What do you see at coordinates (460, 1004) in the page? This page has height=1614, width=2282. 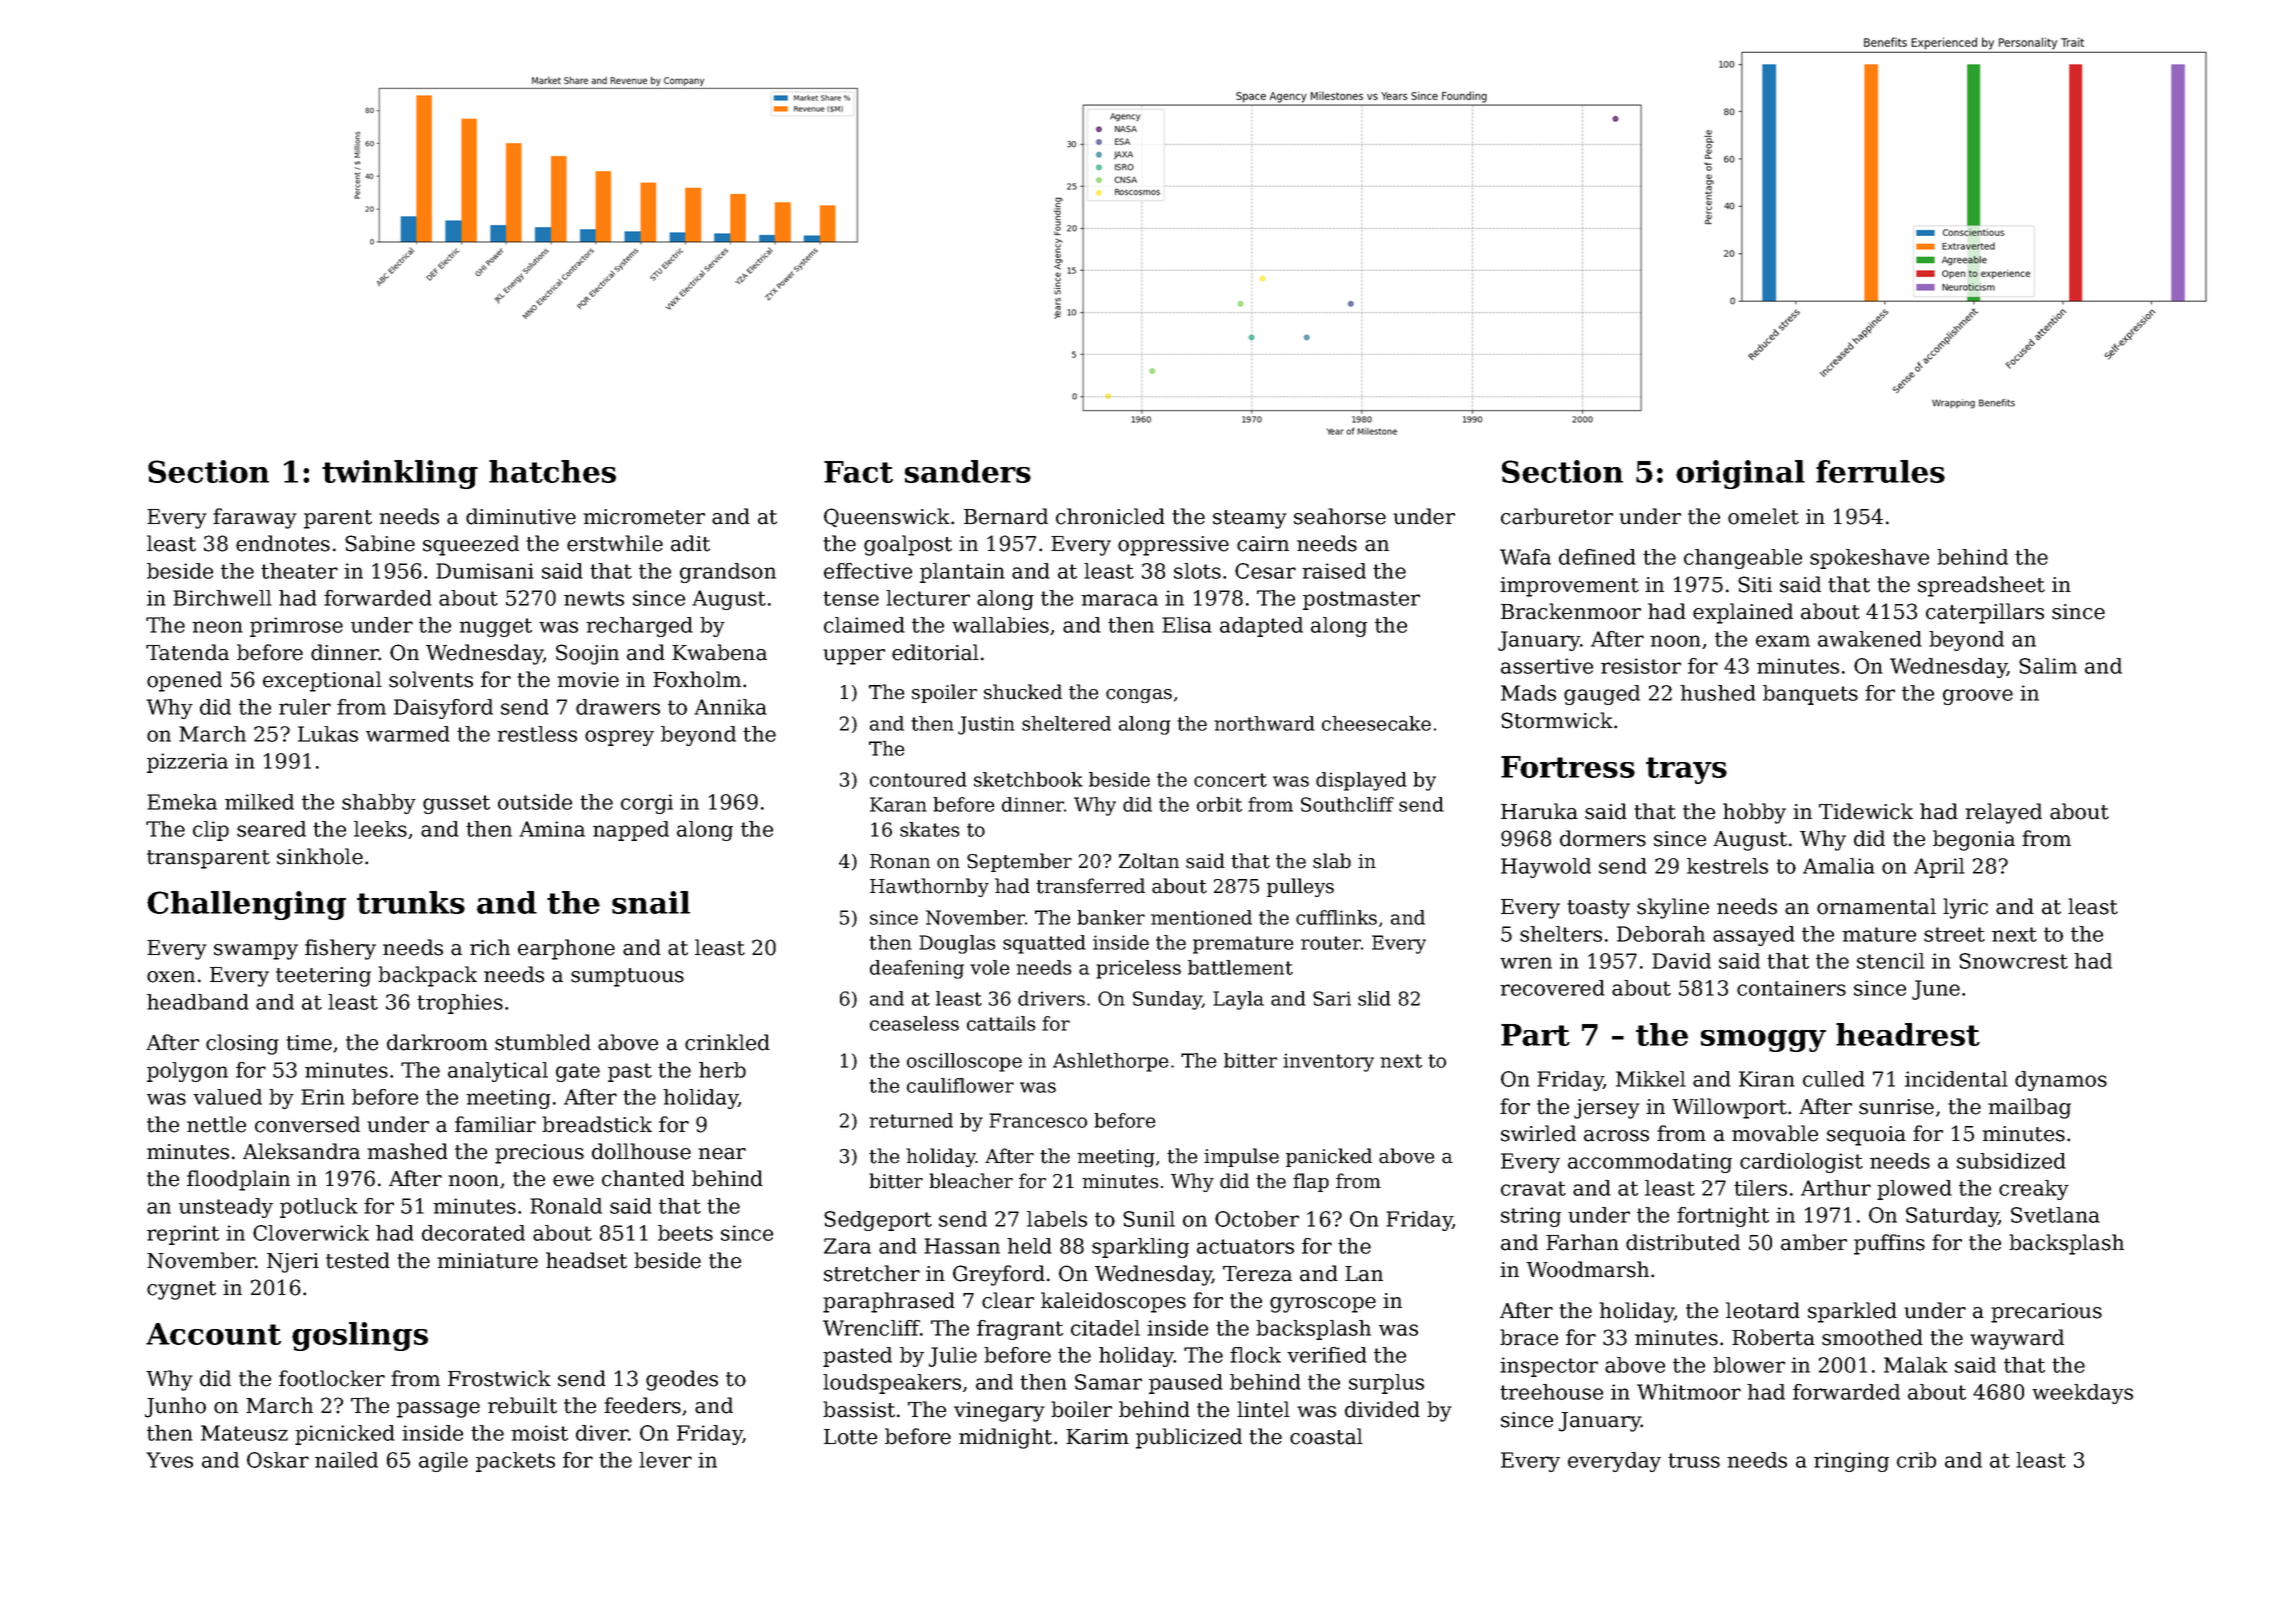 I see `trophies` at bounding box center [460, 1004].
